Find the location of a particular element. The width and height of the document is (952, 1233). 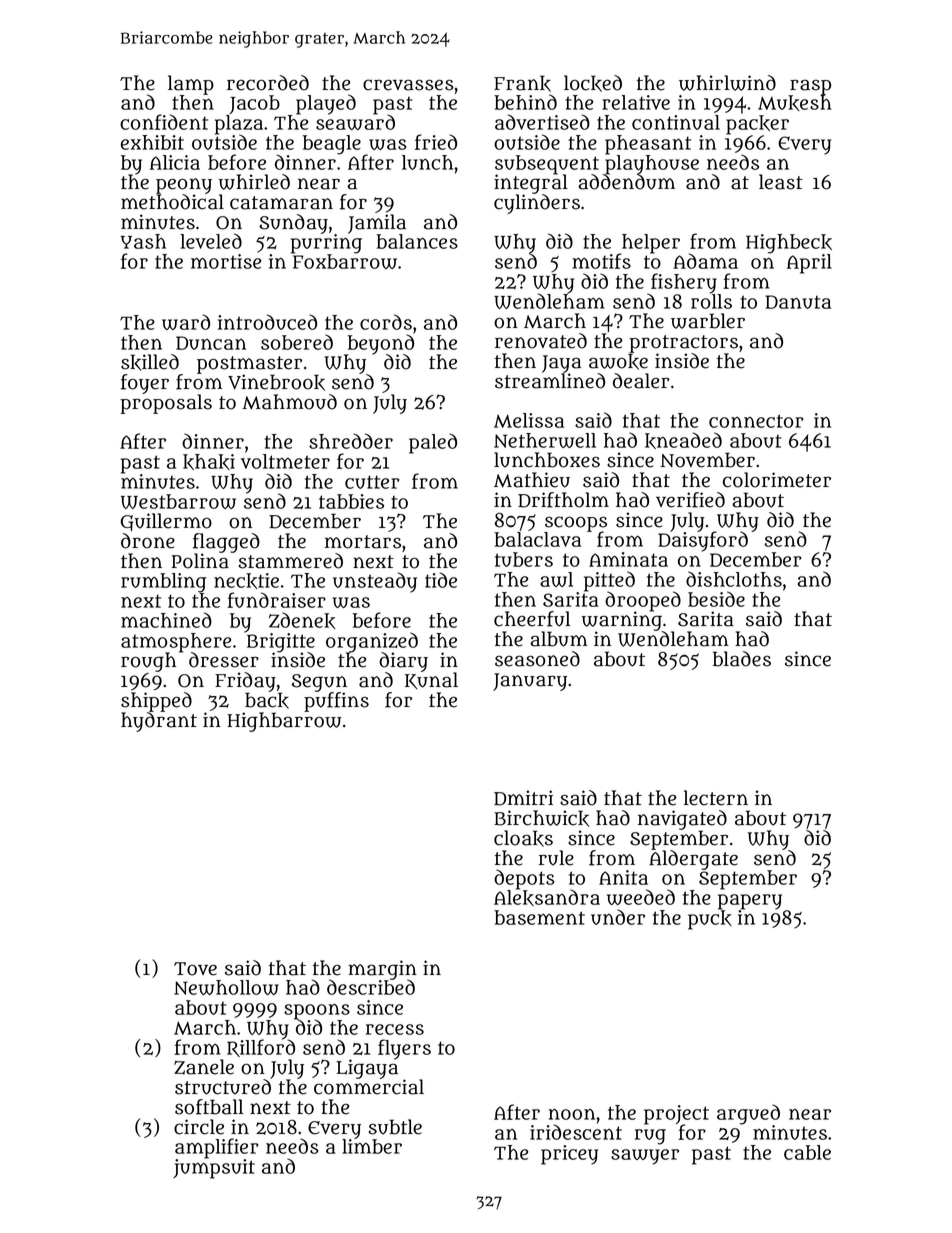

softball is located at coordinates (209, 1107).
